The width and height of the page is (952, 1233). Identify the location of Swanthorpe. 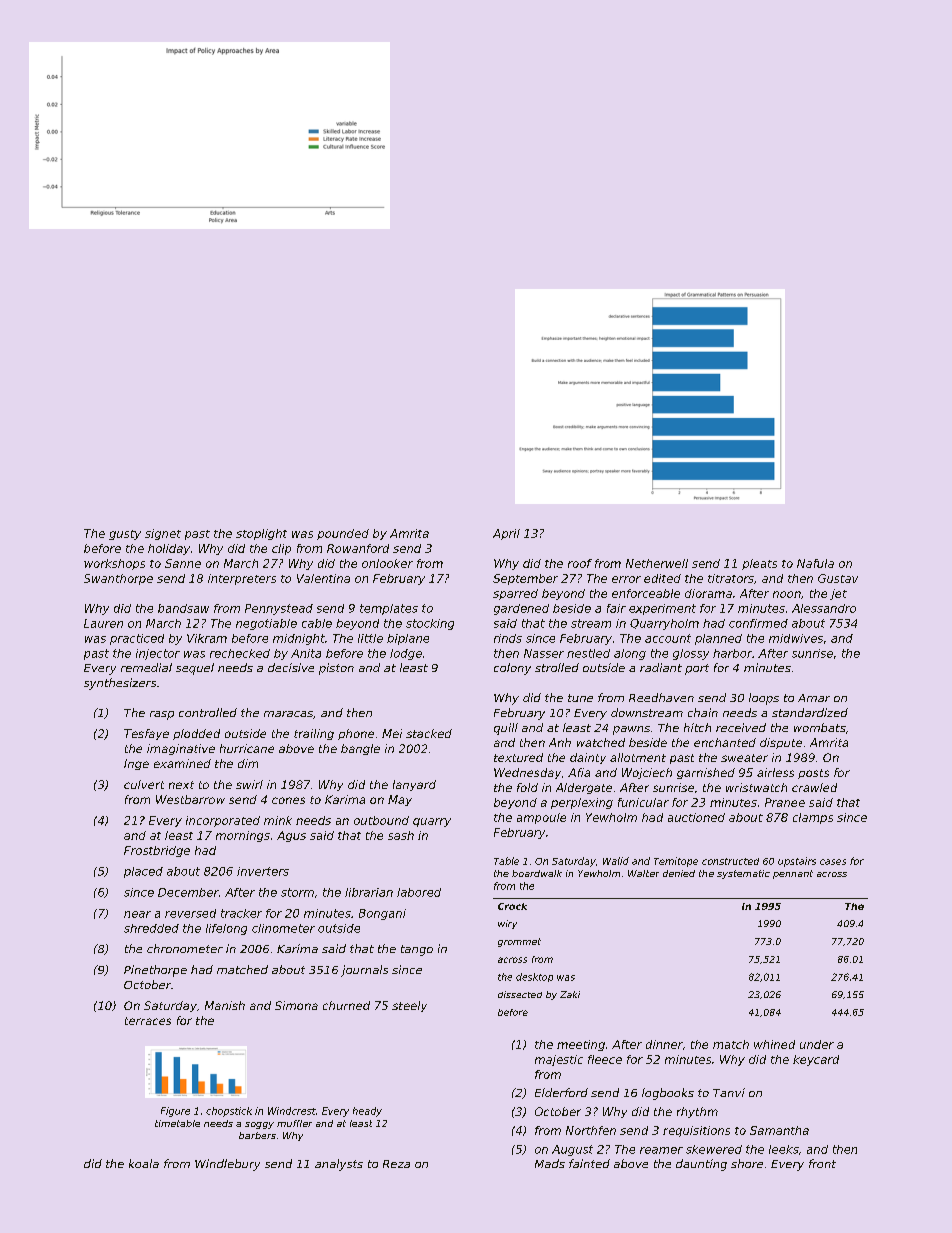
(118, 579).
